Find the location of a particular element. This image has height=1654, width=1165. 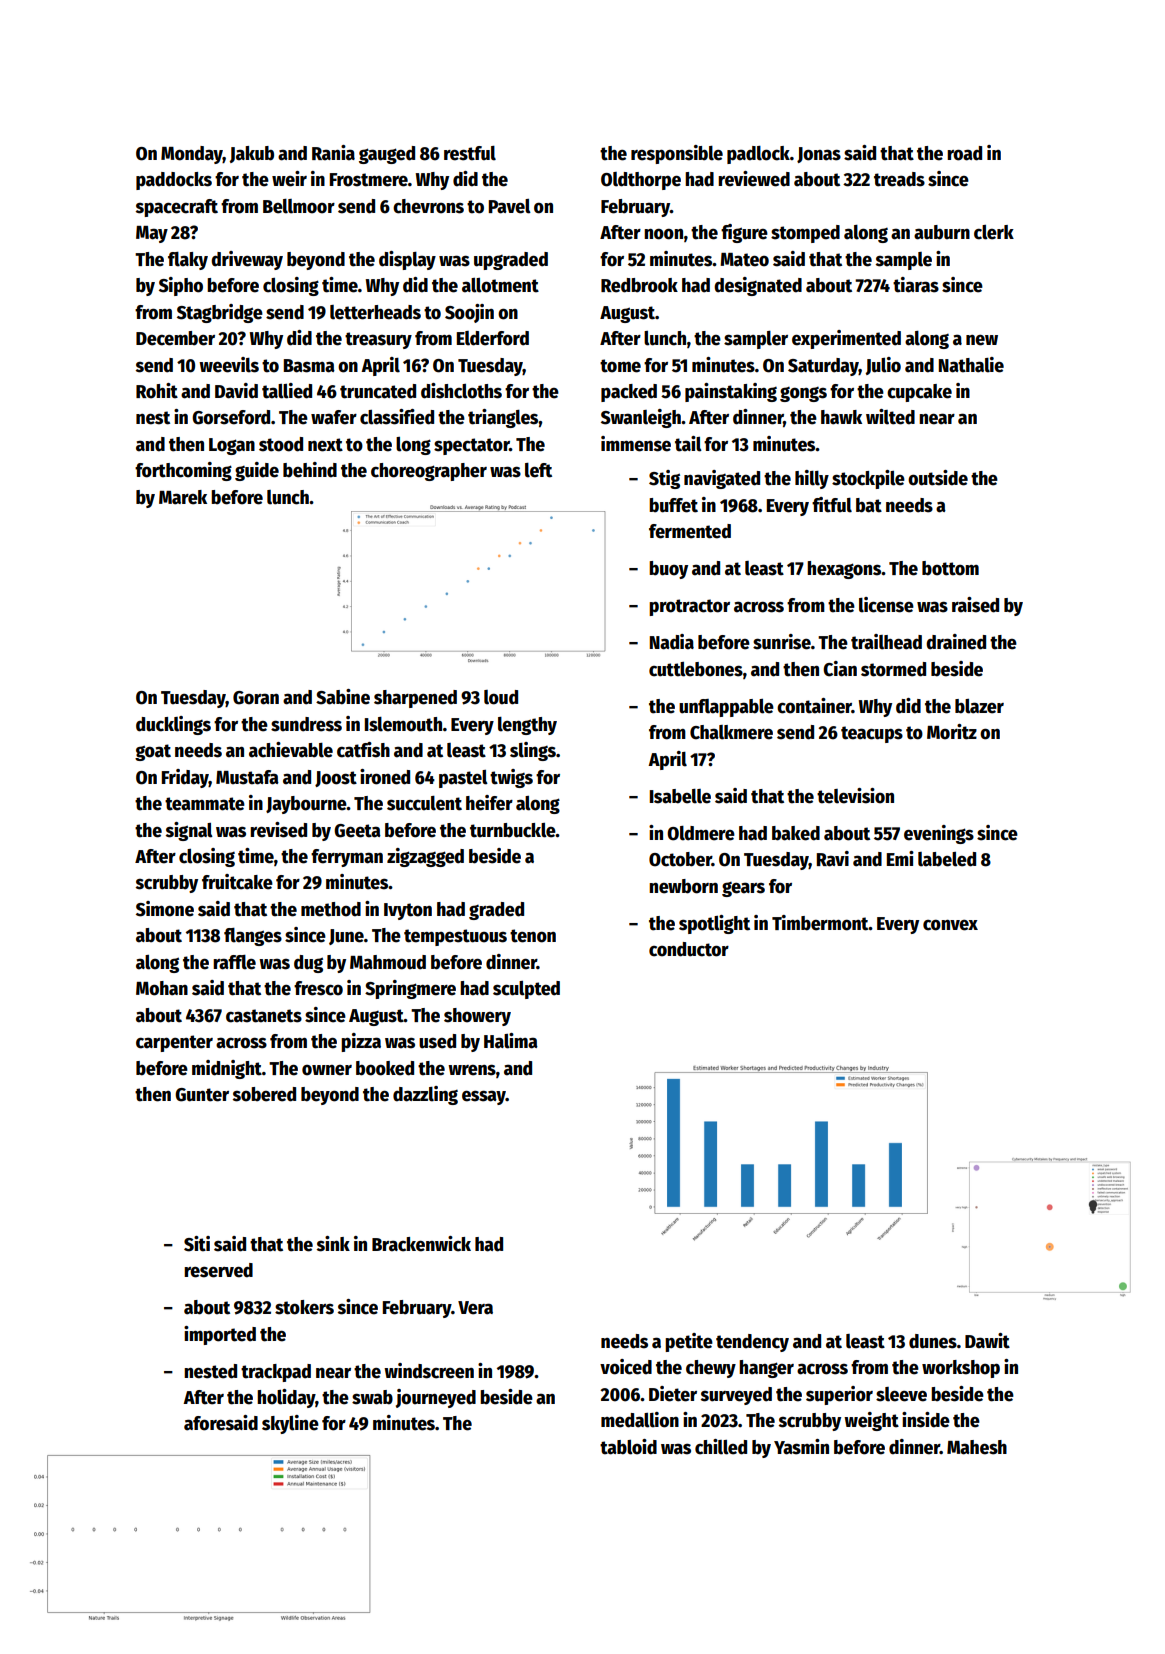

Dawit is located at coordinates (987, 1341).
